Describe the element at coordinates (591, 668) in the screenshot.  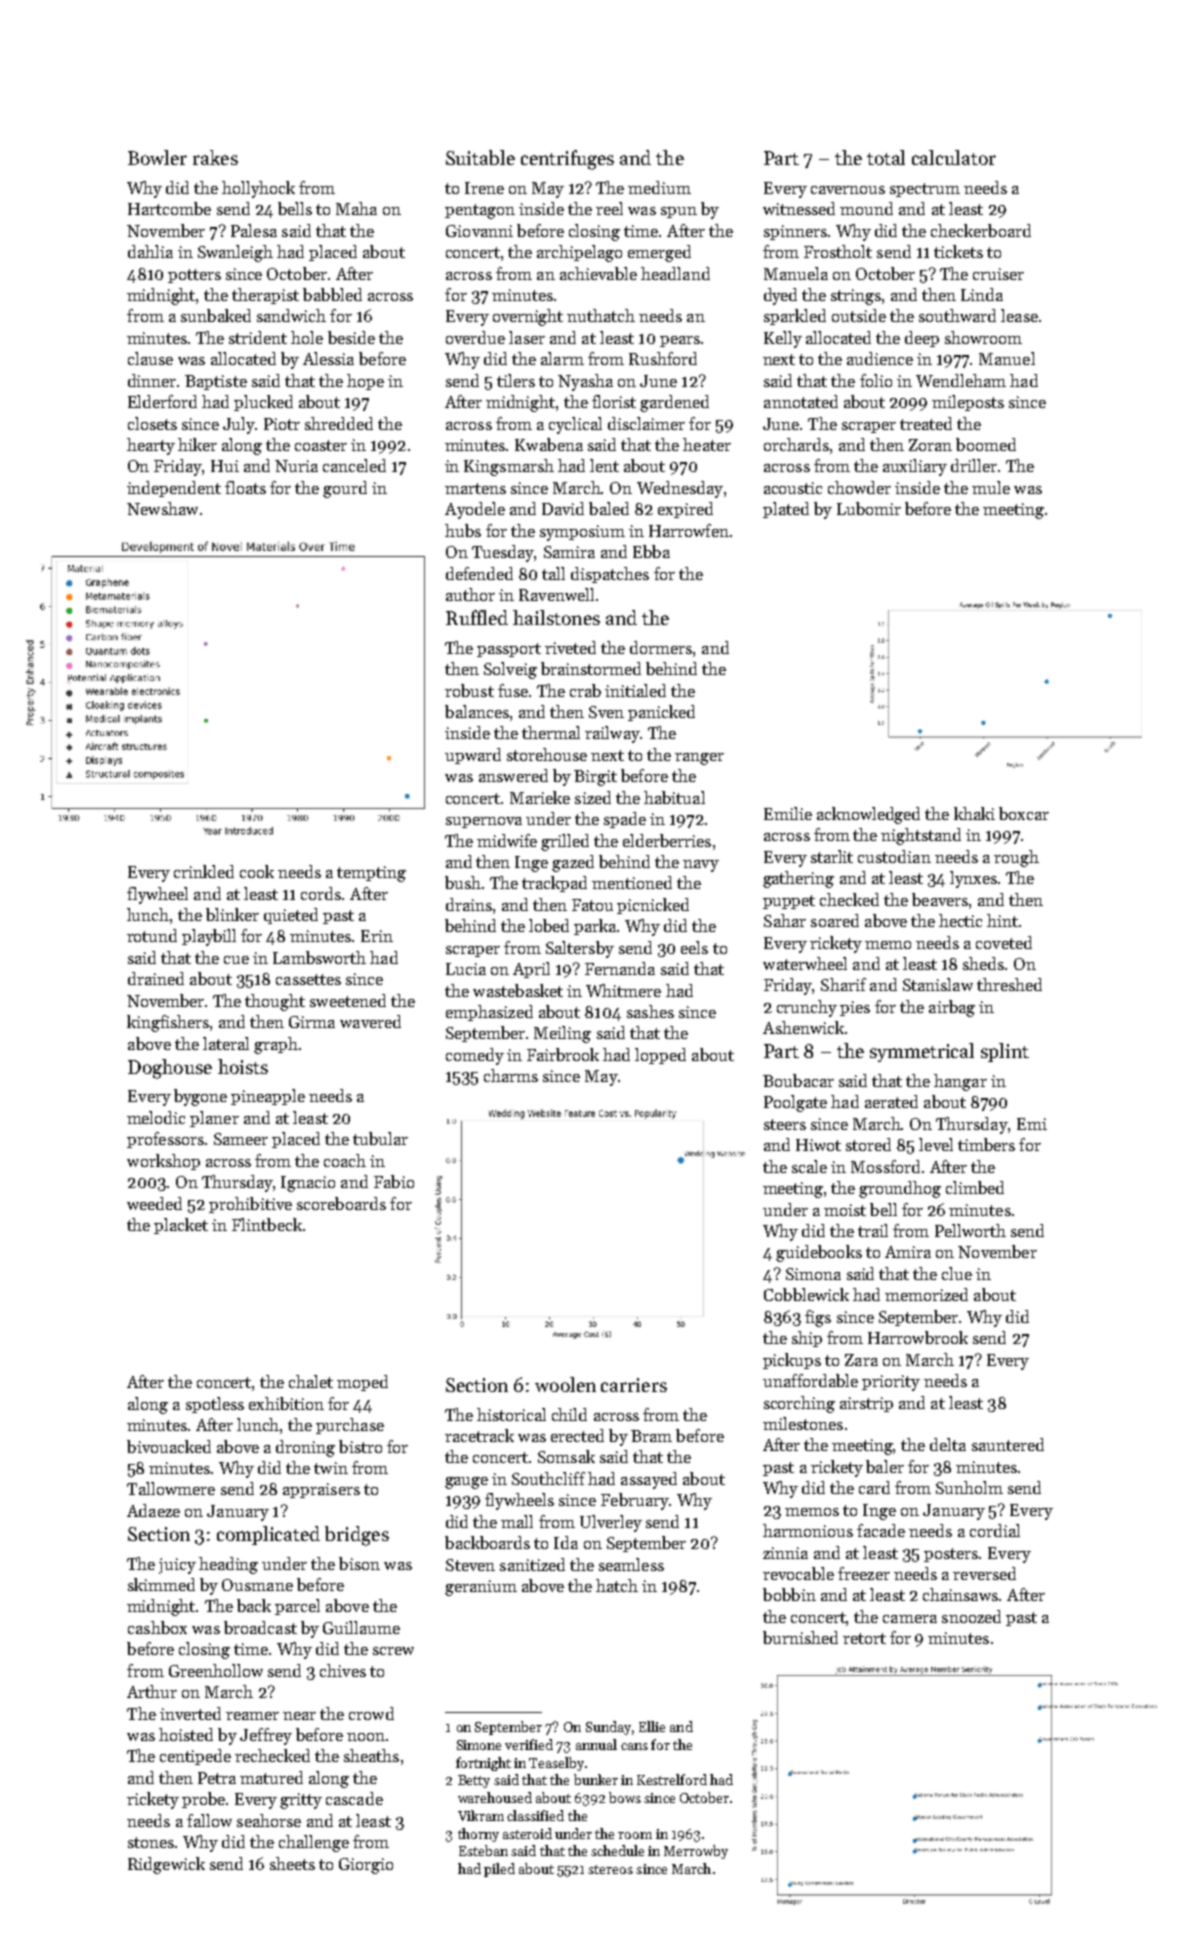
I see `brainstormed` at that location.
